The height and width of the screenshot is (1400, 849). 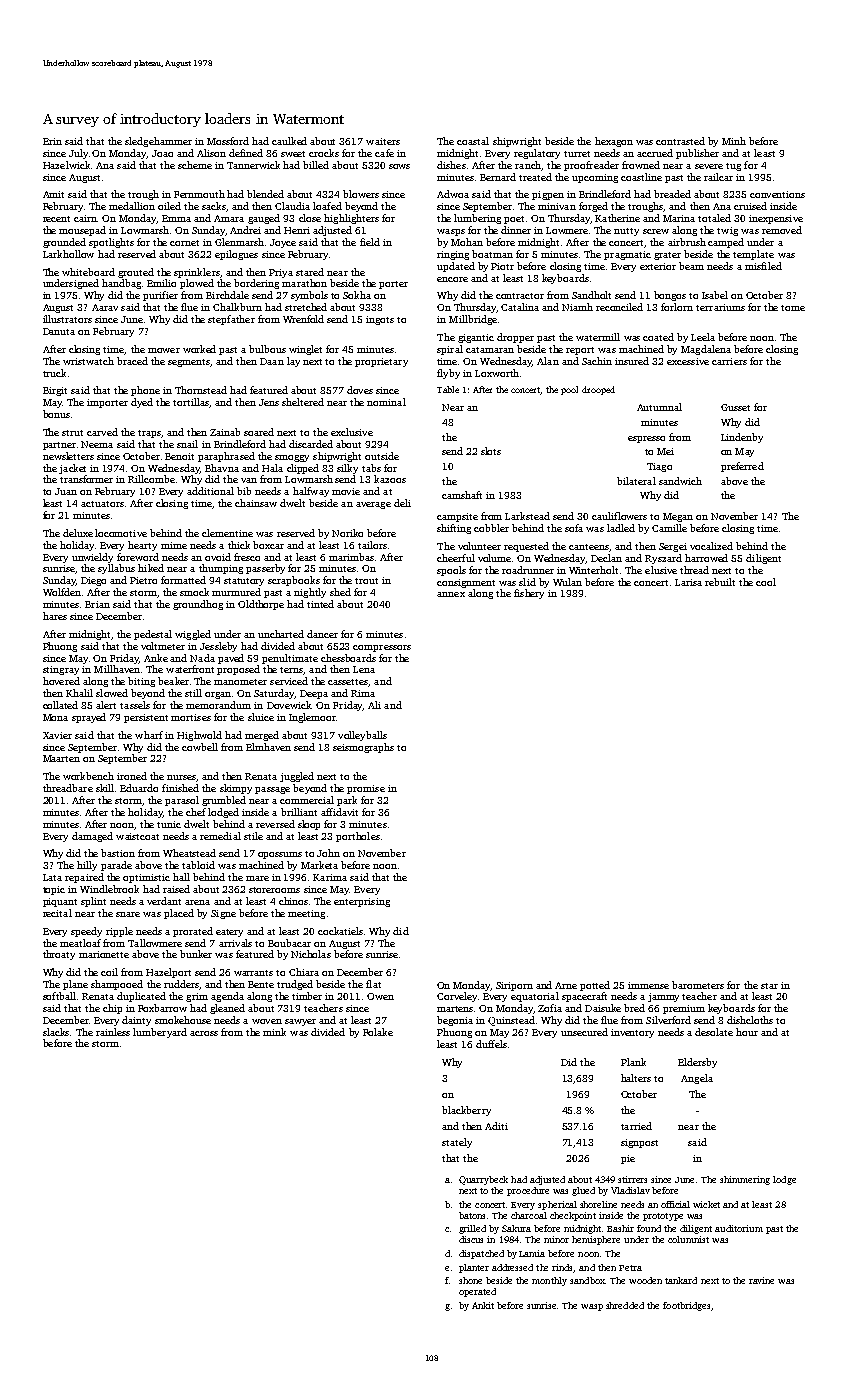 What do you see at coordinates (688, 582) in the screenshot?
I see `Larisa` at bounding box center [688, 582].
